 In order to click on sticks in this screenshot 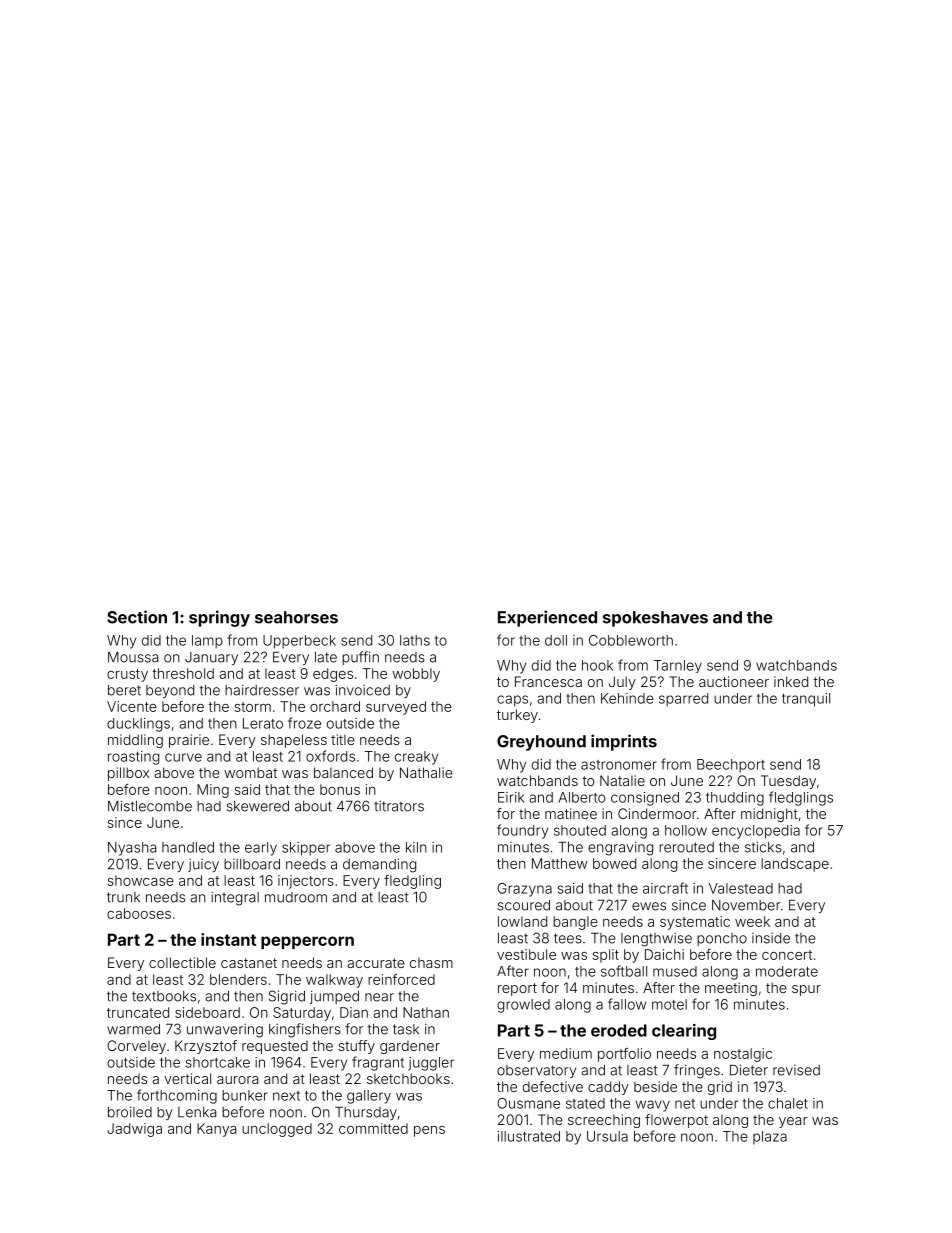, I will do `click(763, 847)`.
